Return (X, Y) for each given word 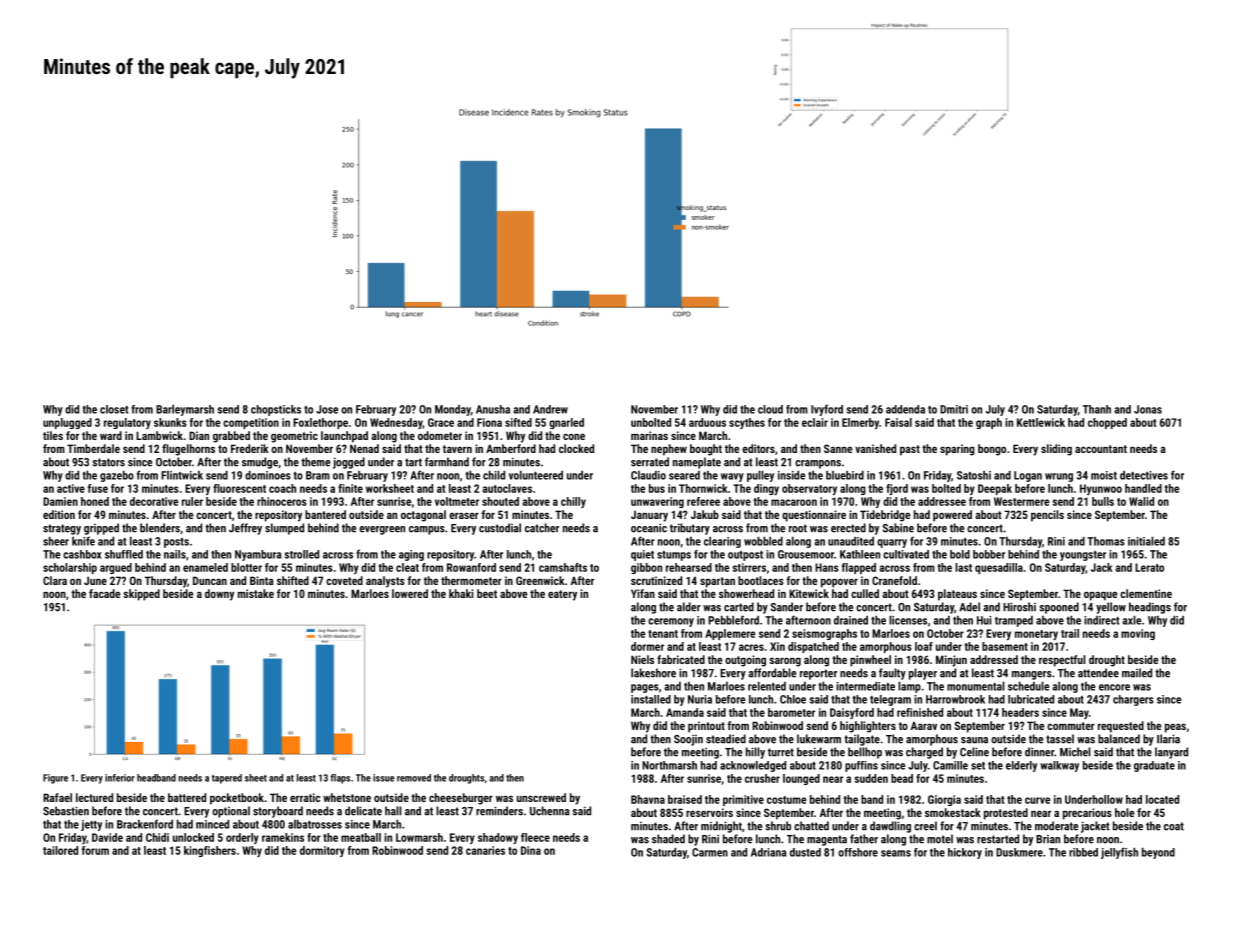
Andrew (550, 409)
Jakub (705, 514)
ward (111, 435)
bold (960, 554)
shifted (293, 580)
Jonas (1148, 409)
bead (902, 778)
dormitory (322, 851)
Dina (531, 850)
